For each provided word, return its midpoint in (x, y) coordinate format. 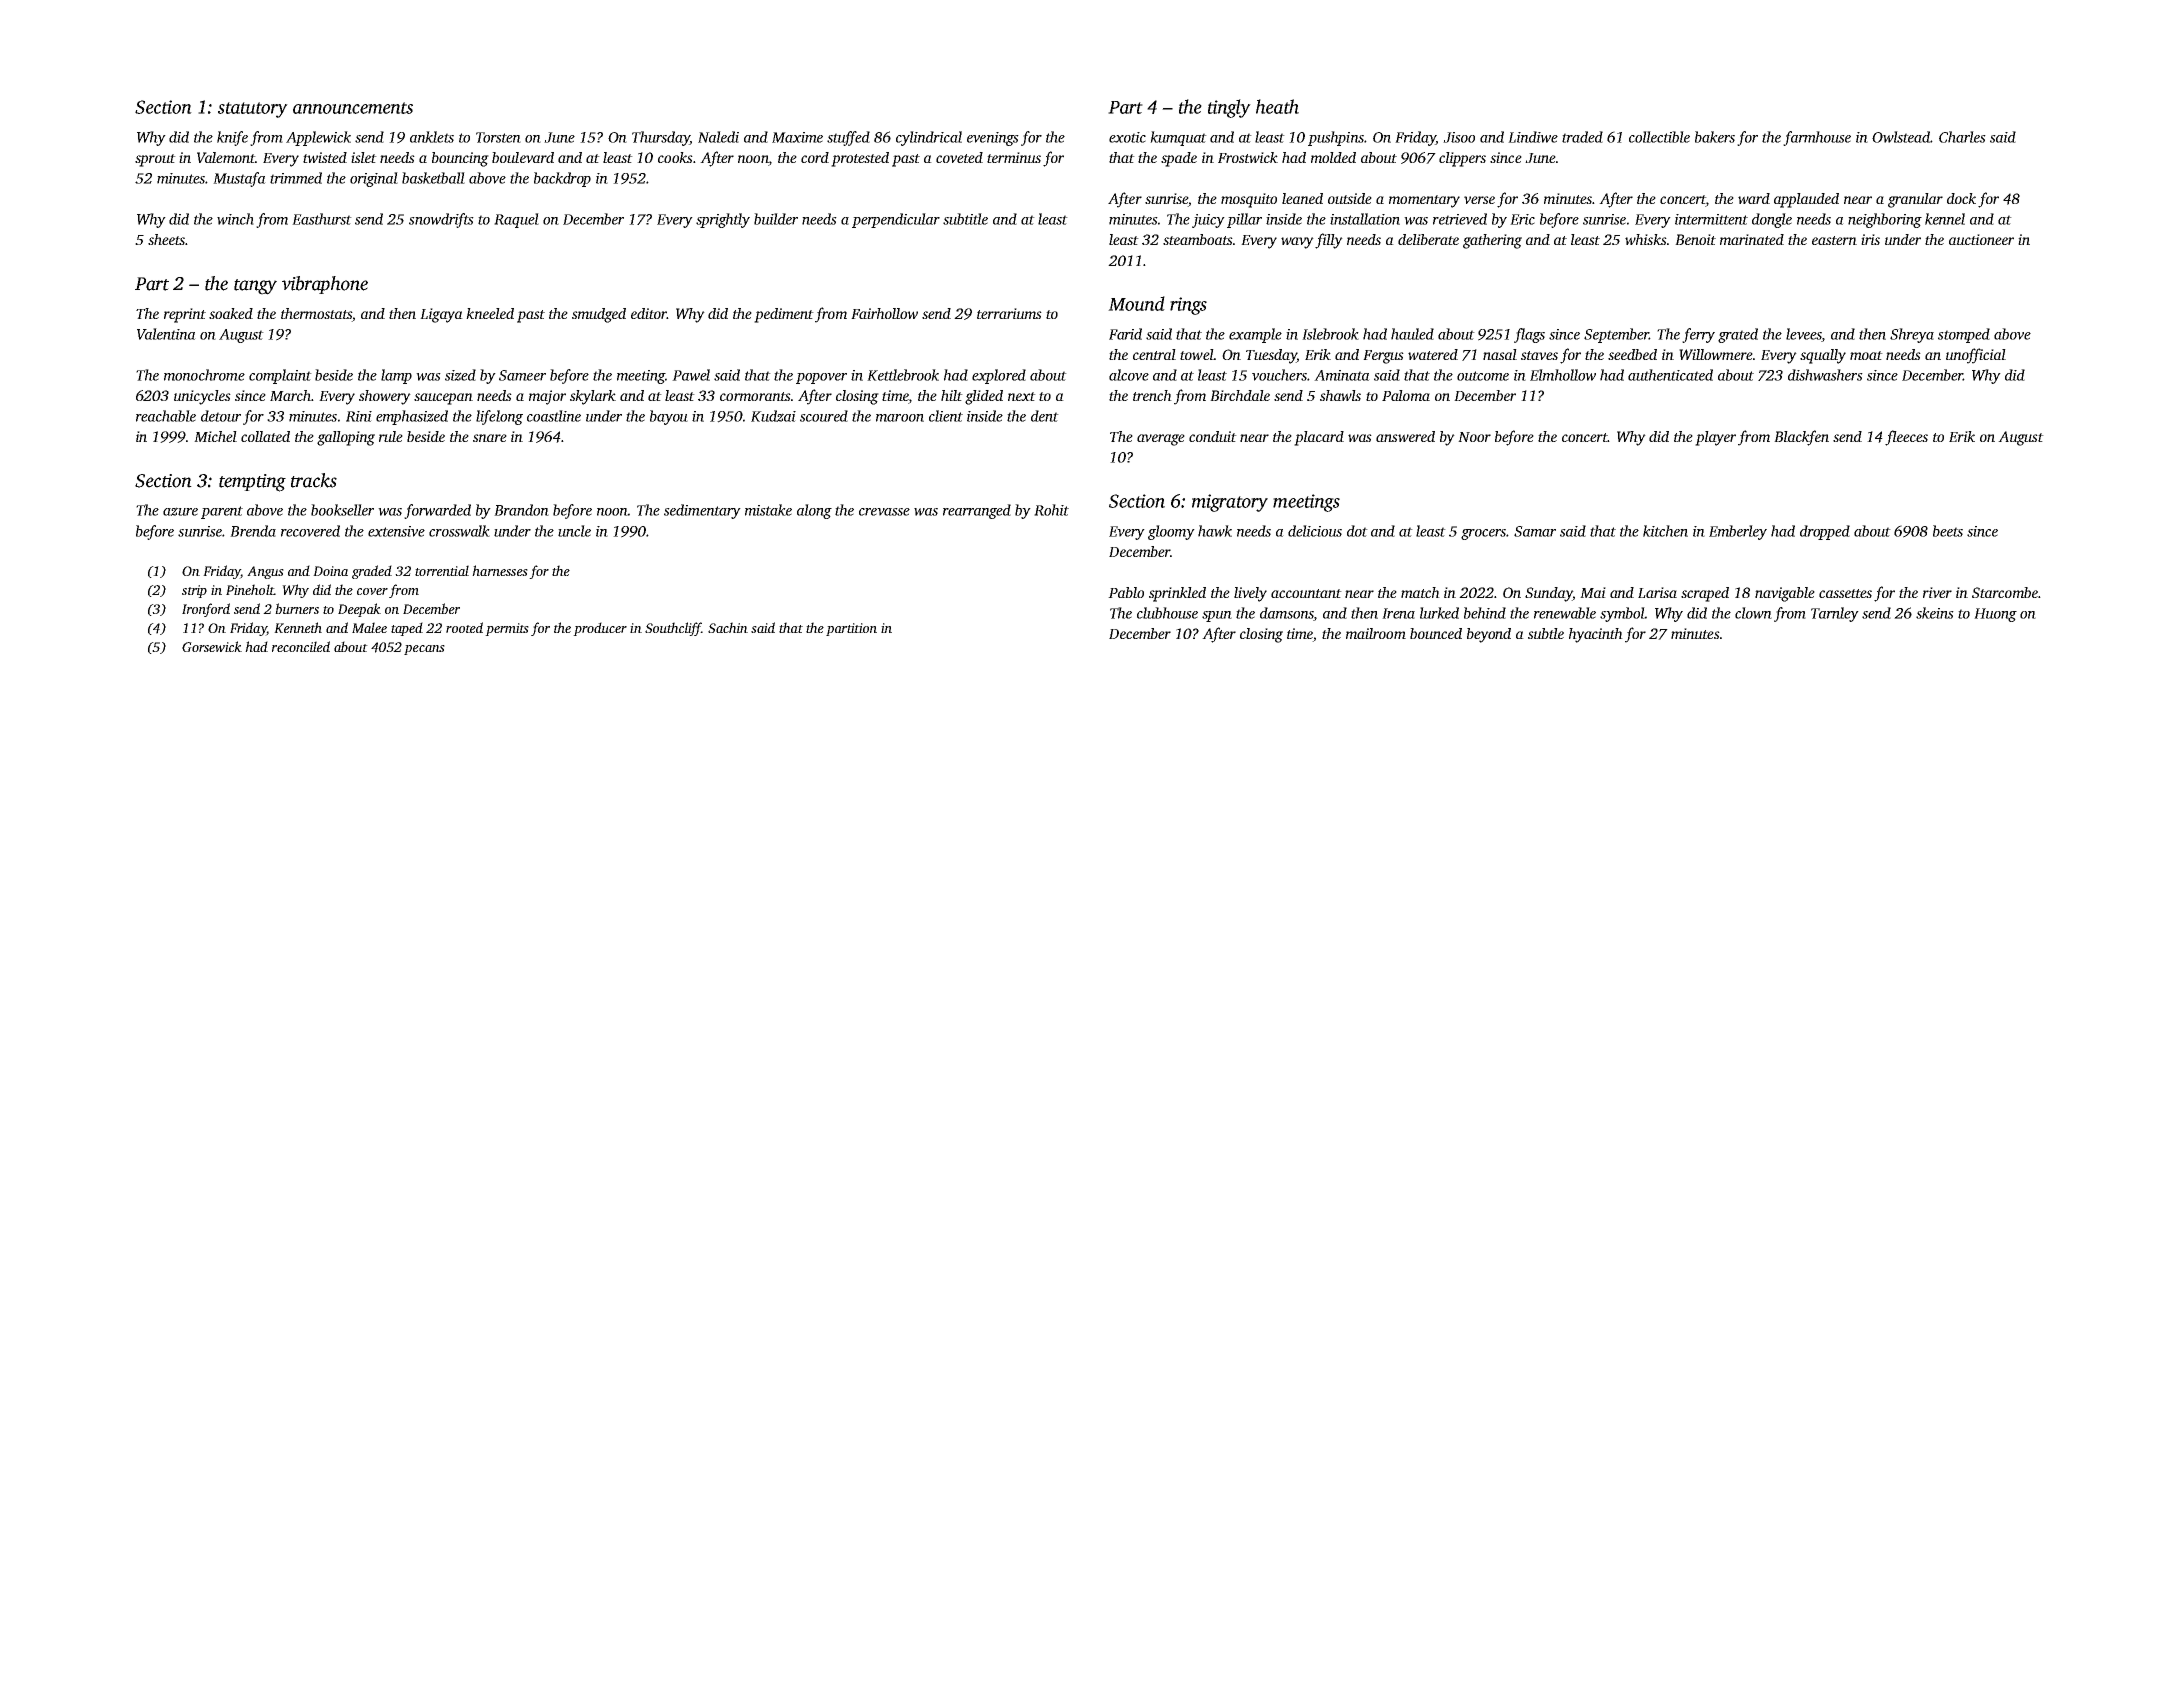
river (1937, 592)
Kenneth (298, 627)
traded (1582, 137)
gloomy (1171, 532)
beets (1948, 531)
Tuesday (1271, 356)
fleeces (1906, 438)
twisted (325, 157)
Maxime (797, 137)
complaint (280, 376)
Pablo (1126, 592)
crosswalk (459, 531)
